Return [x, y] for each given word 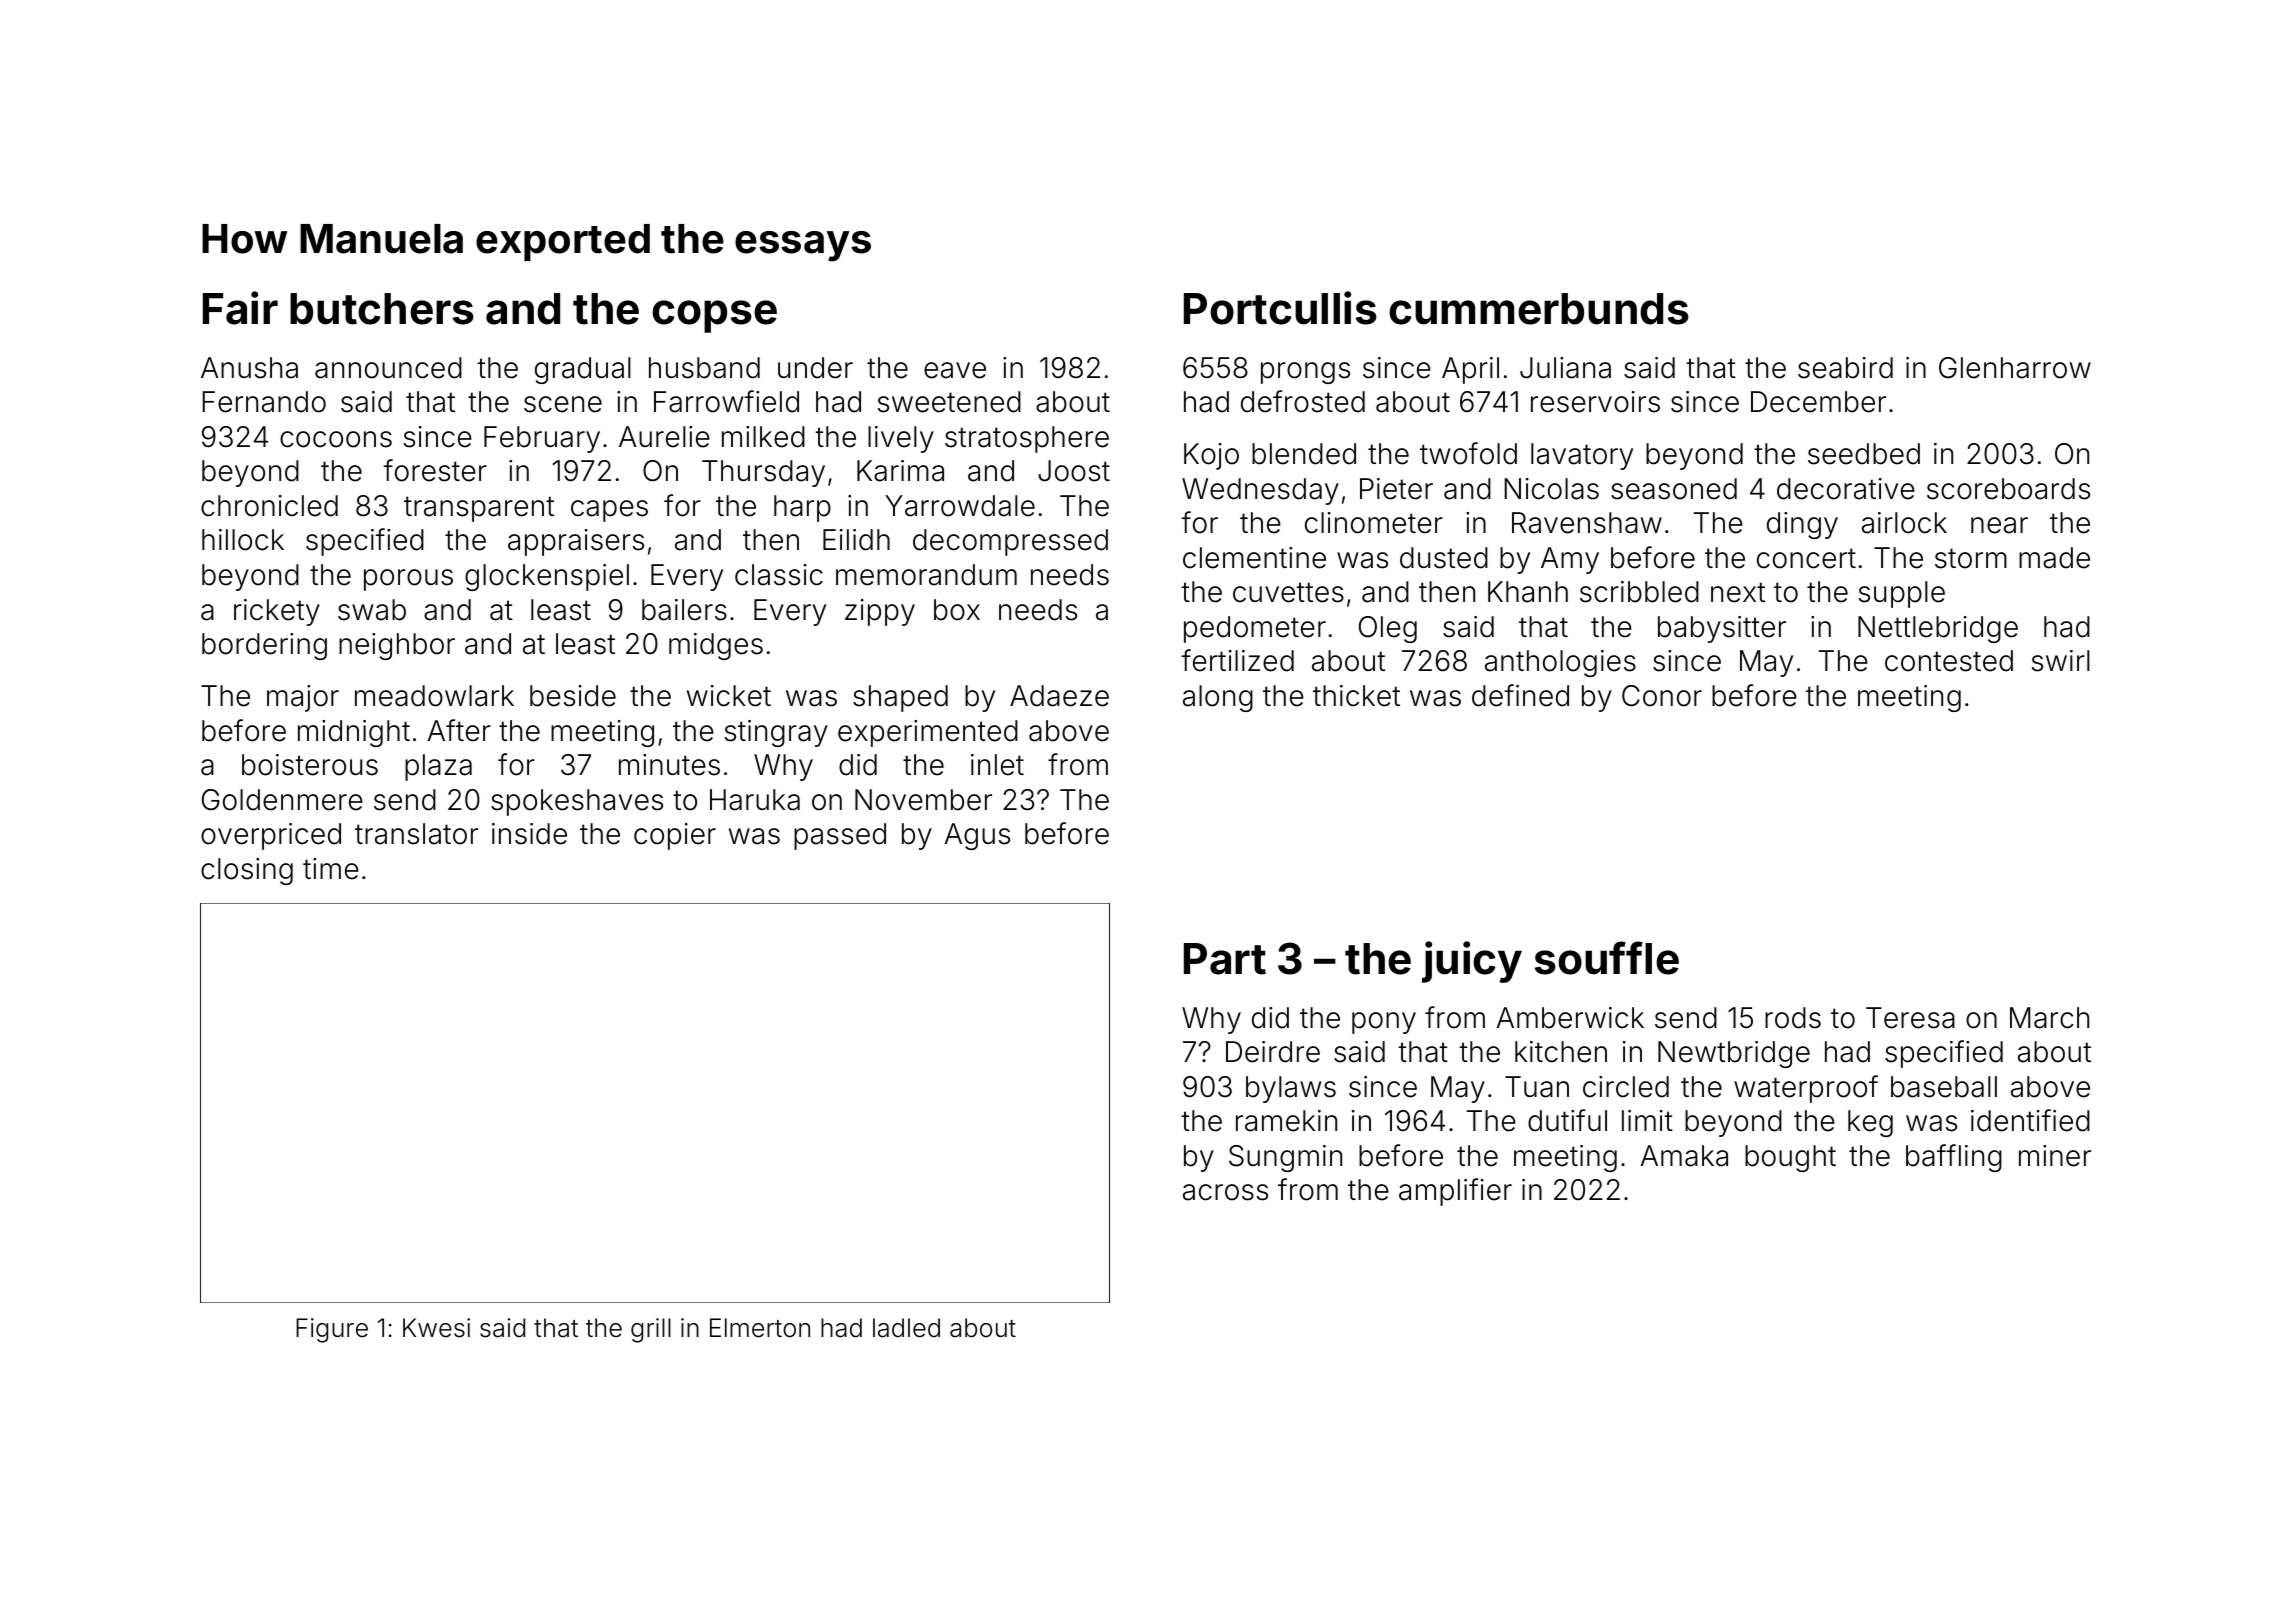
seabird [1845, 368]
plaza [438, 767]
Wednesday [1260, 491]
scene [563, 404]
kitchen [1561, 1052]
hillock [243, 540]
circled [1626, 1087]
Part [1225, 959]
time [331, 869]
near [1999, 525]
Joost [1074, 471]
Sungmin [1285, 1158]
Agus [977, 836]
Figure [332, 1330]
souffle [1607, 958]
